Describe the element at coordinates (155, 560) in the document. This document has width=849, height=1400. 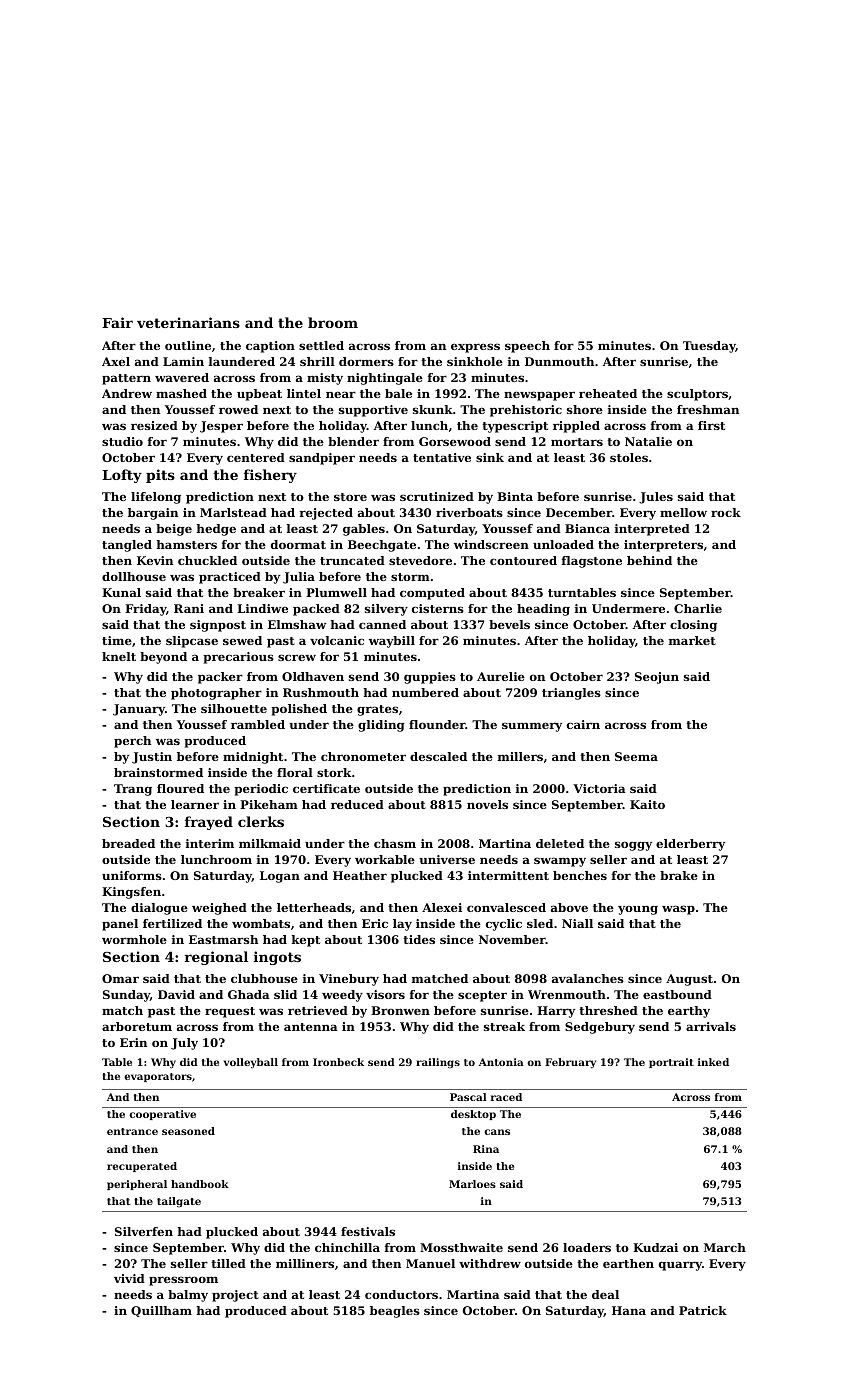
I see `Kevin` at that location.
